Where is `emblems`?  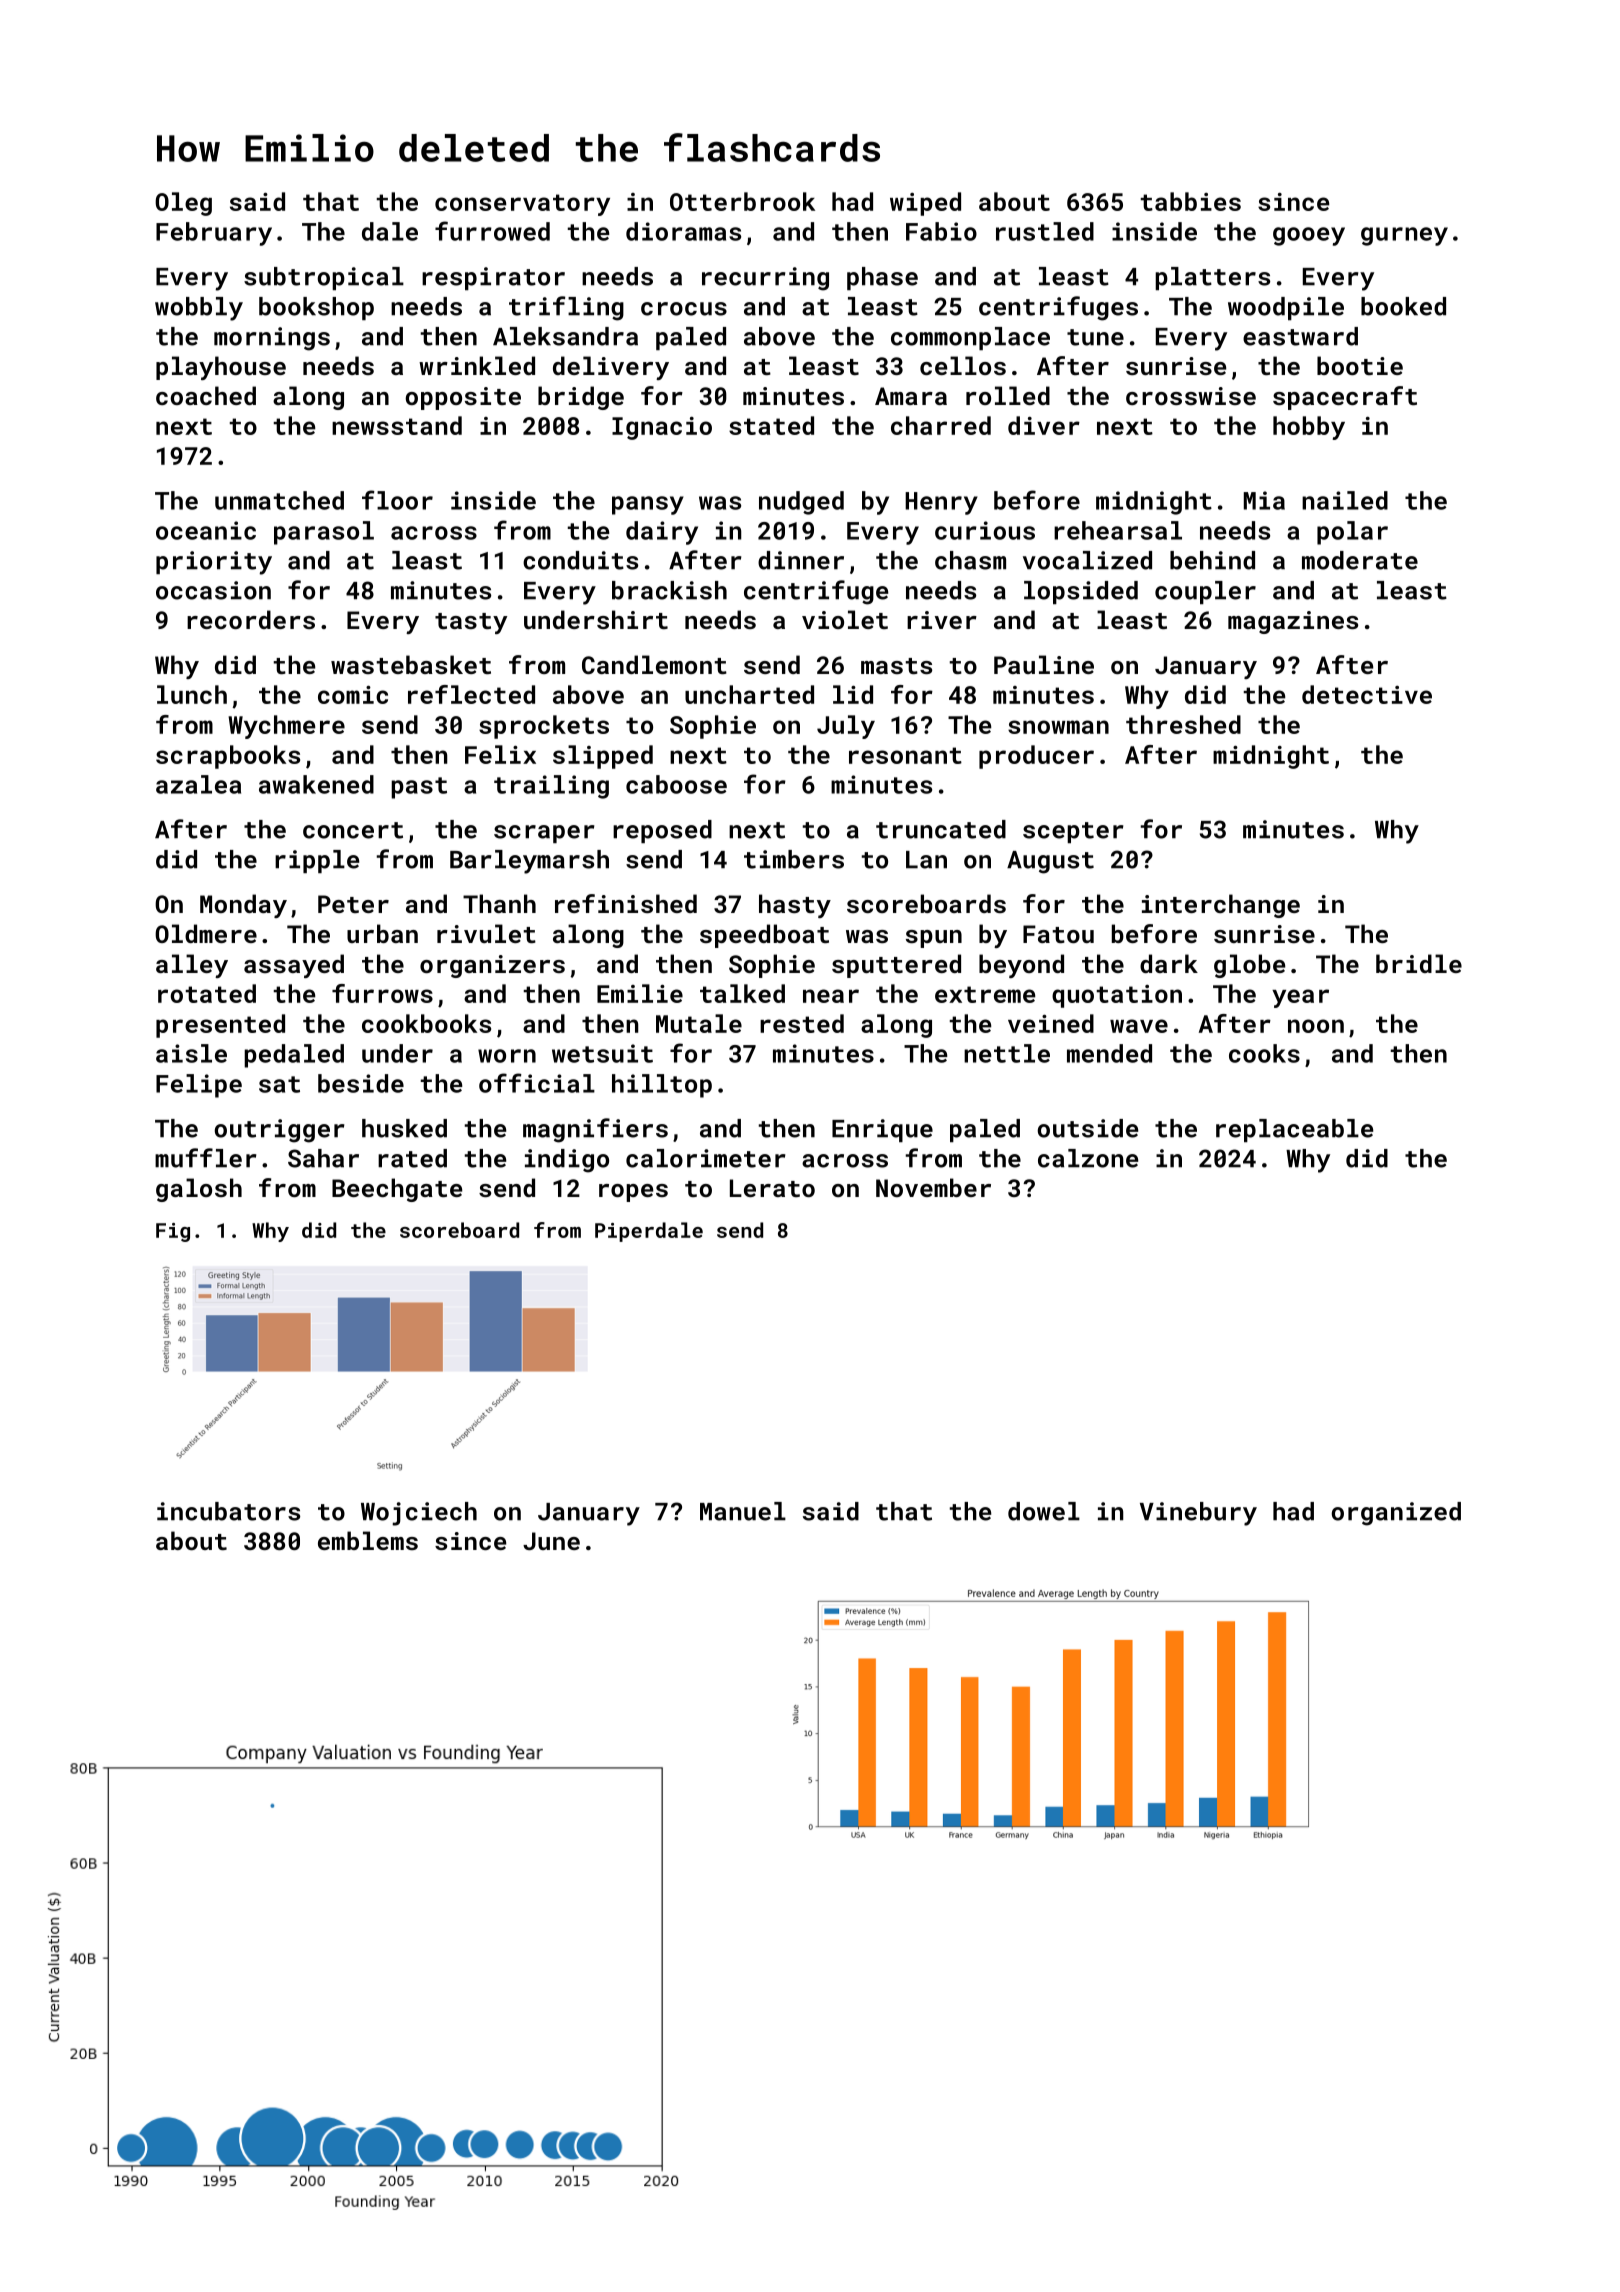
emblems is located at coordinates (368, 1540).
